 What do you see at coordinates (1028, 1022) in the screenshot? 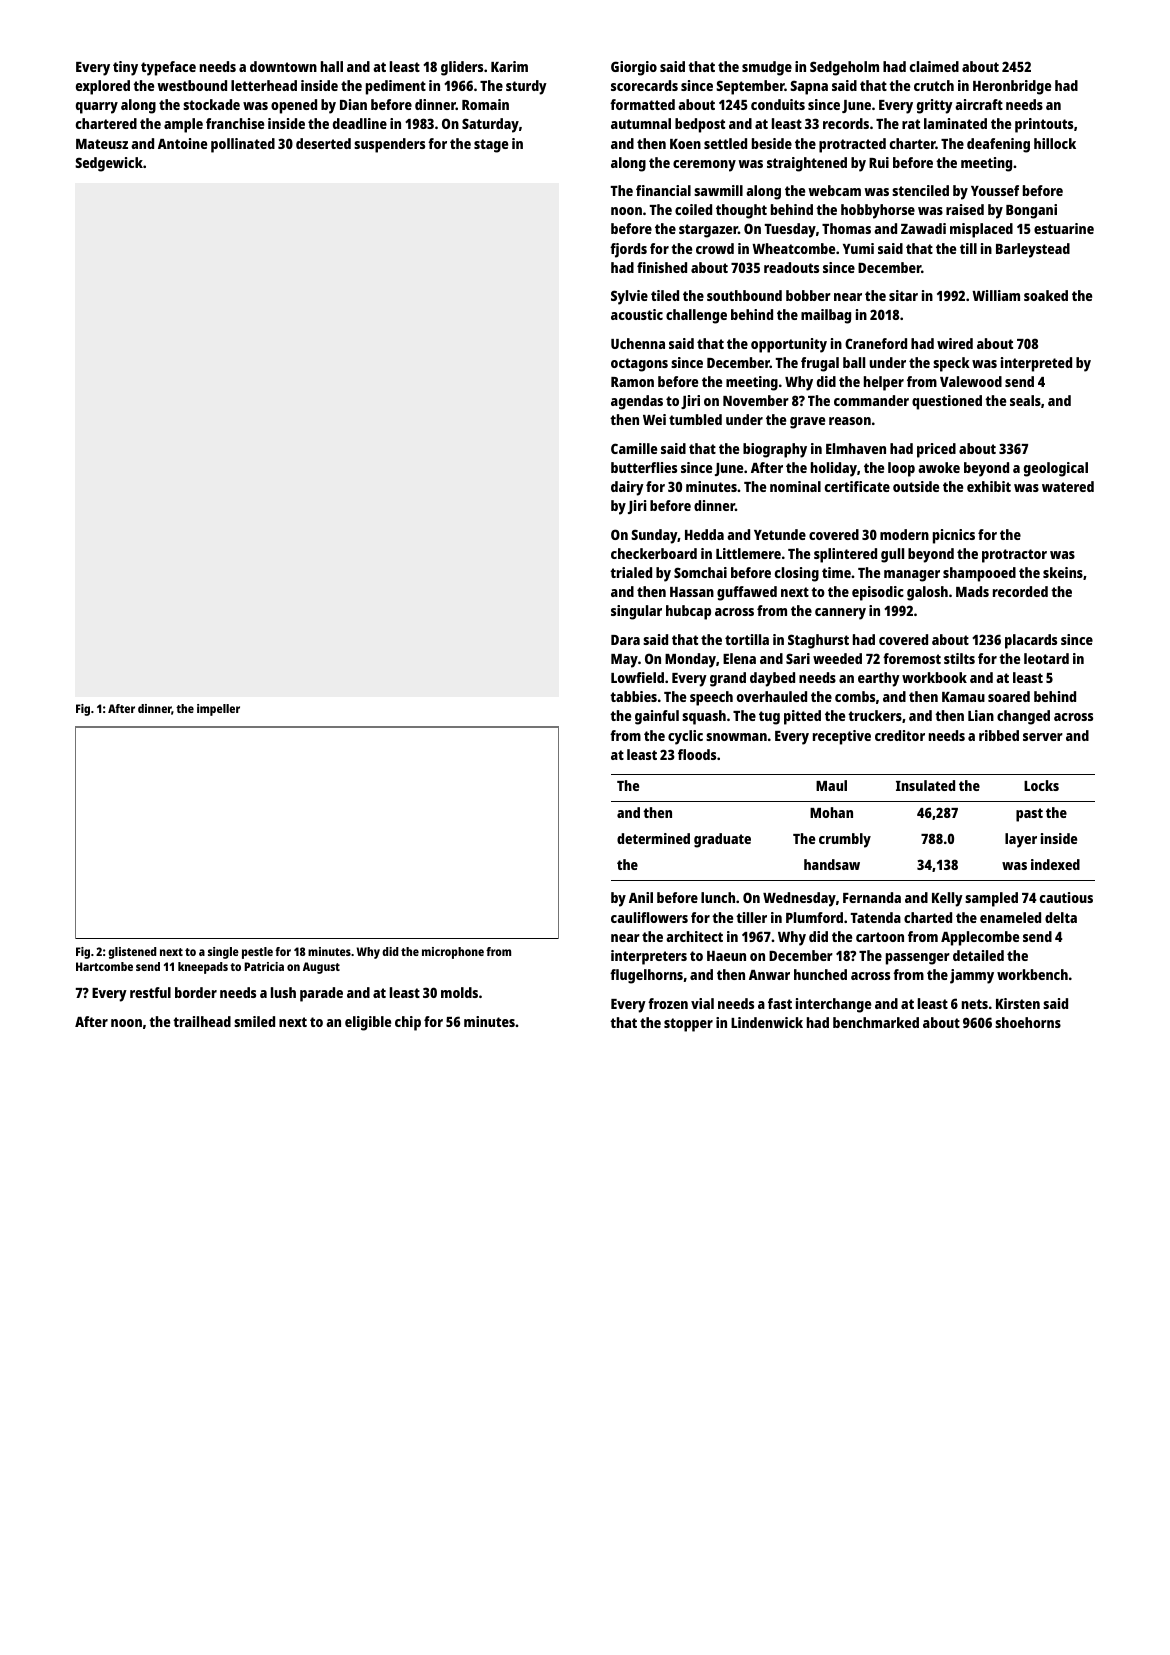
I see `shoehorns` at bounding box center [1028, 1022].
